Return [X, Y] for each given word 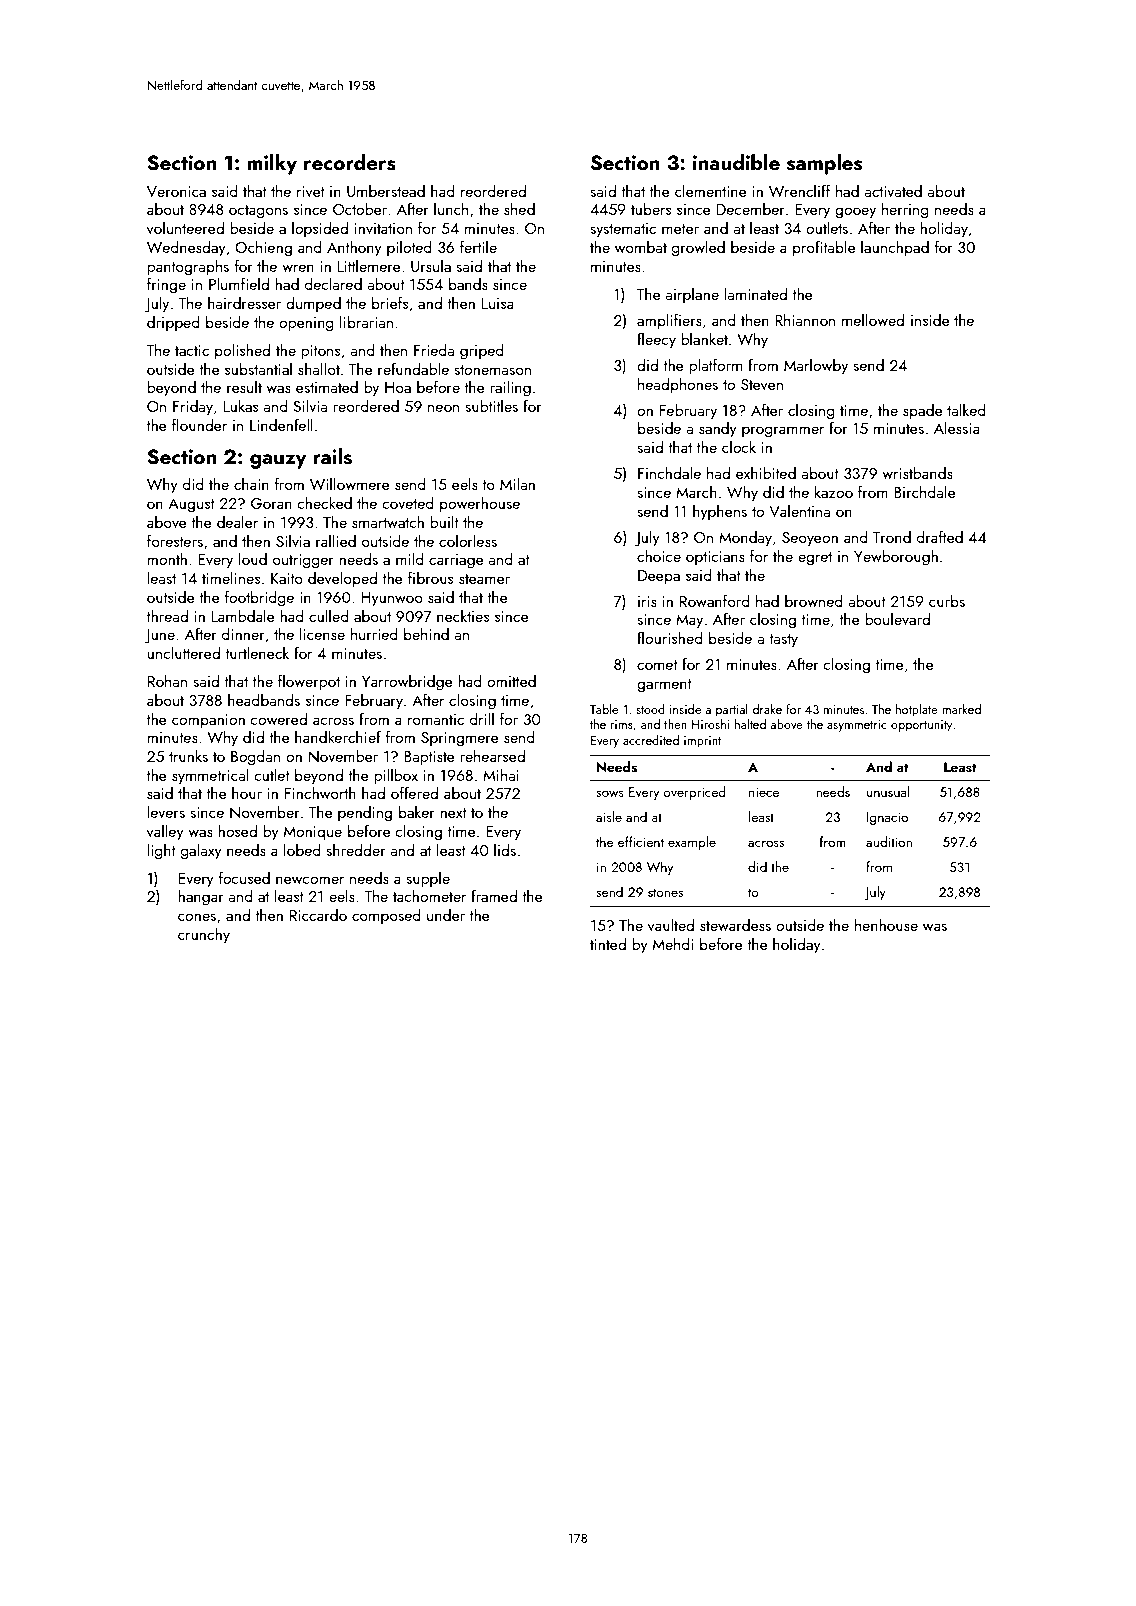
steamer [484, 579]
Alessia [957, 428]
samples [824, 164]
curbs [947, 601]
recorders [350, 162]
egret [815, 559]
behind [426, 634]
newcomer [310, 880]
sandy [718, 430]
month [167, 559]
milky [272, 164]
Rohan [167, 681]
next [454, 813]
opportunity [921, 726]
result [244, 387]
